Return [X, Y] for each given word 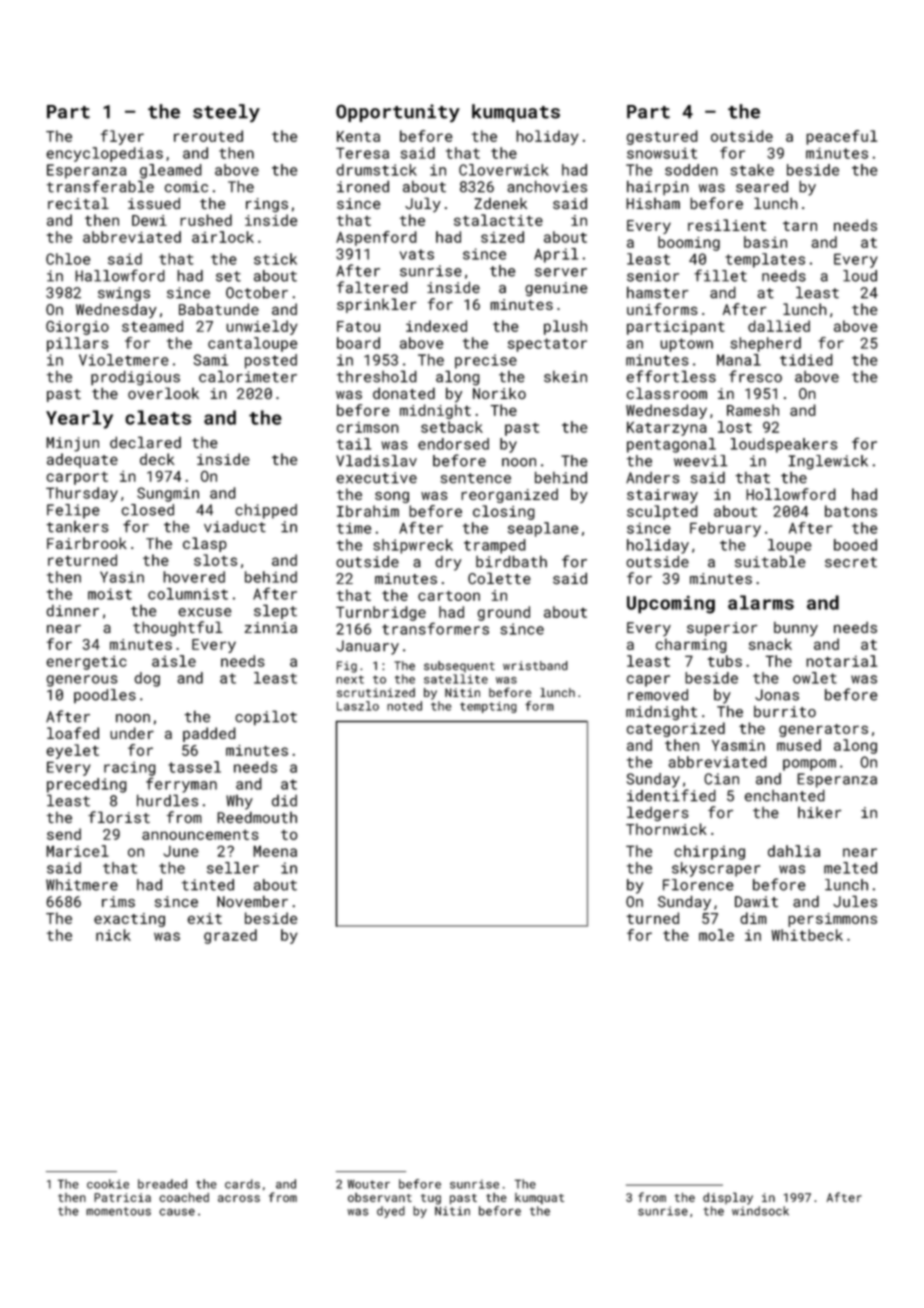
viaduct [235, 526]
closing [504, 512]
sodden [691, 170]
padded [209, 734]
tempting [488, 707]
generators [823, 730]
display [728, 1198]
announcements [200, 835]
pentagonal [671, 445]
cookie [108, 1184]
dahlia [794, 851]
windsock [760, 1211]
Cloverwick [504, 170]
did [284, 801]
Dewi [149, 220]
